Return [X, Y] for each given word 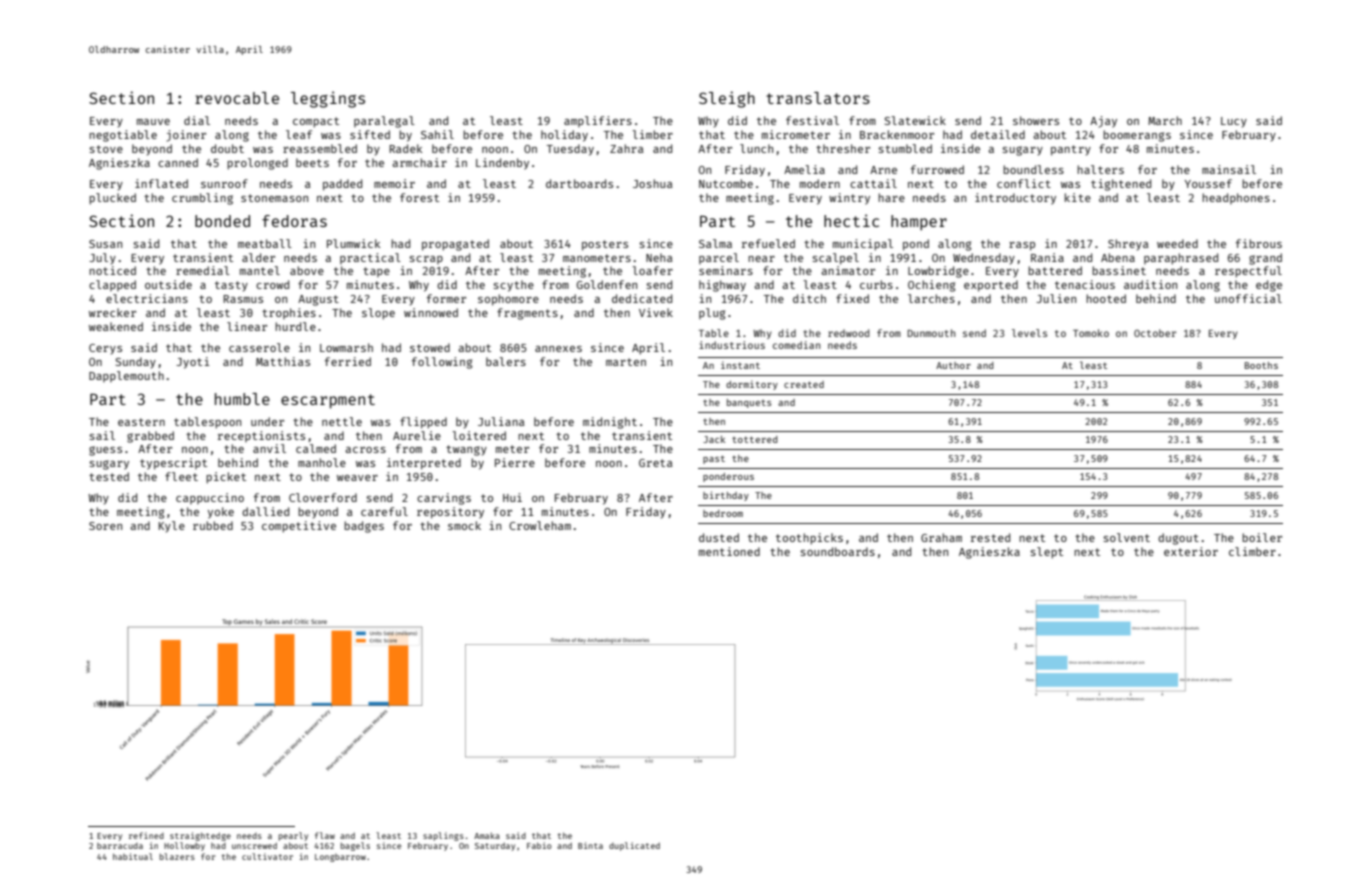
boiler [1262, 537]
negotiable [123, 136]
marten [626, 362]
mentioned [729, 551]
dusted [719, 537]
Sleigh [727, 99]
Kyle [172, 527]
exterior [1191, 551]
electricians [147, 298]
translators [818, 98]
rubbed [213, 525]
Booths [1261, 365]
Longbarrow [340, 858]
